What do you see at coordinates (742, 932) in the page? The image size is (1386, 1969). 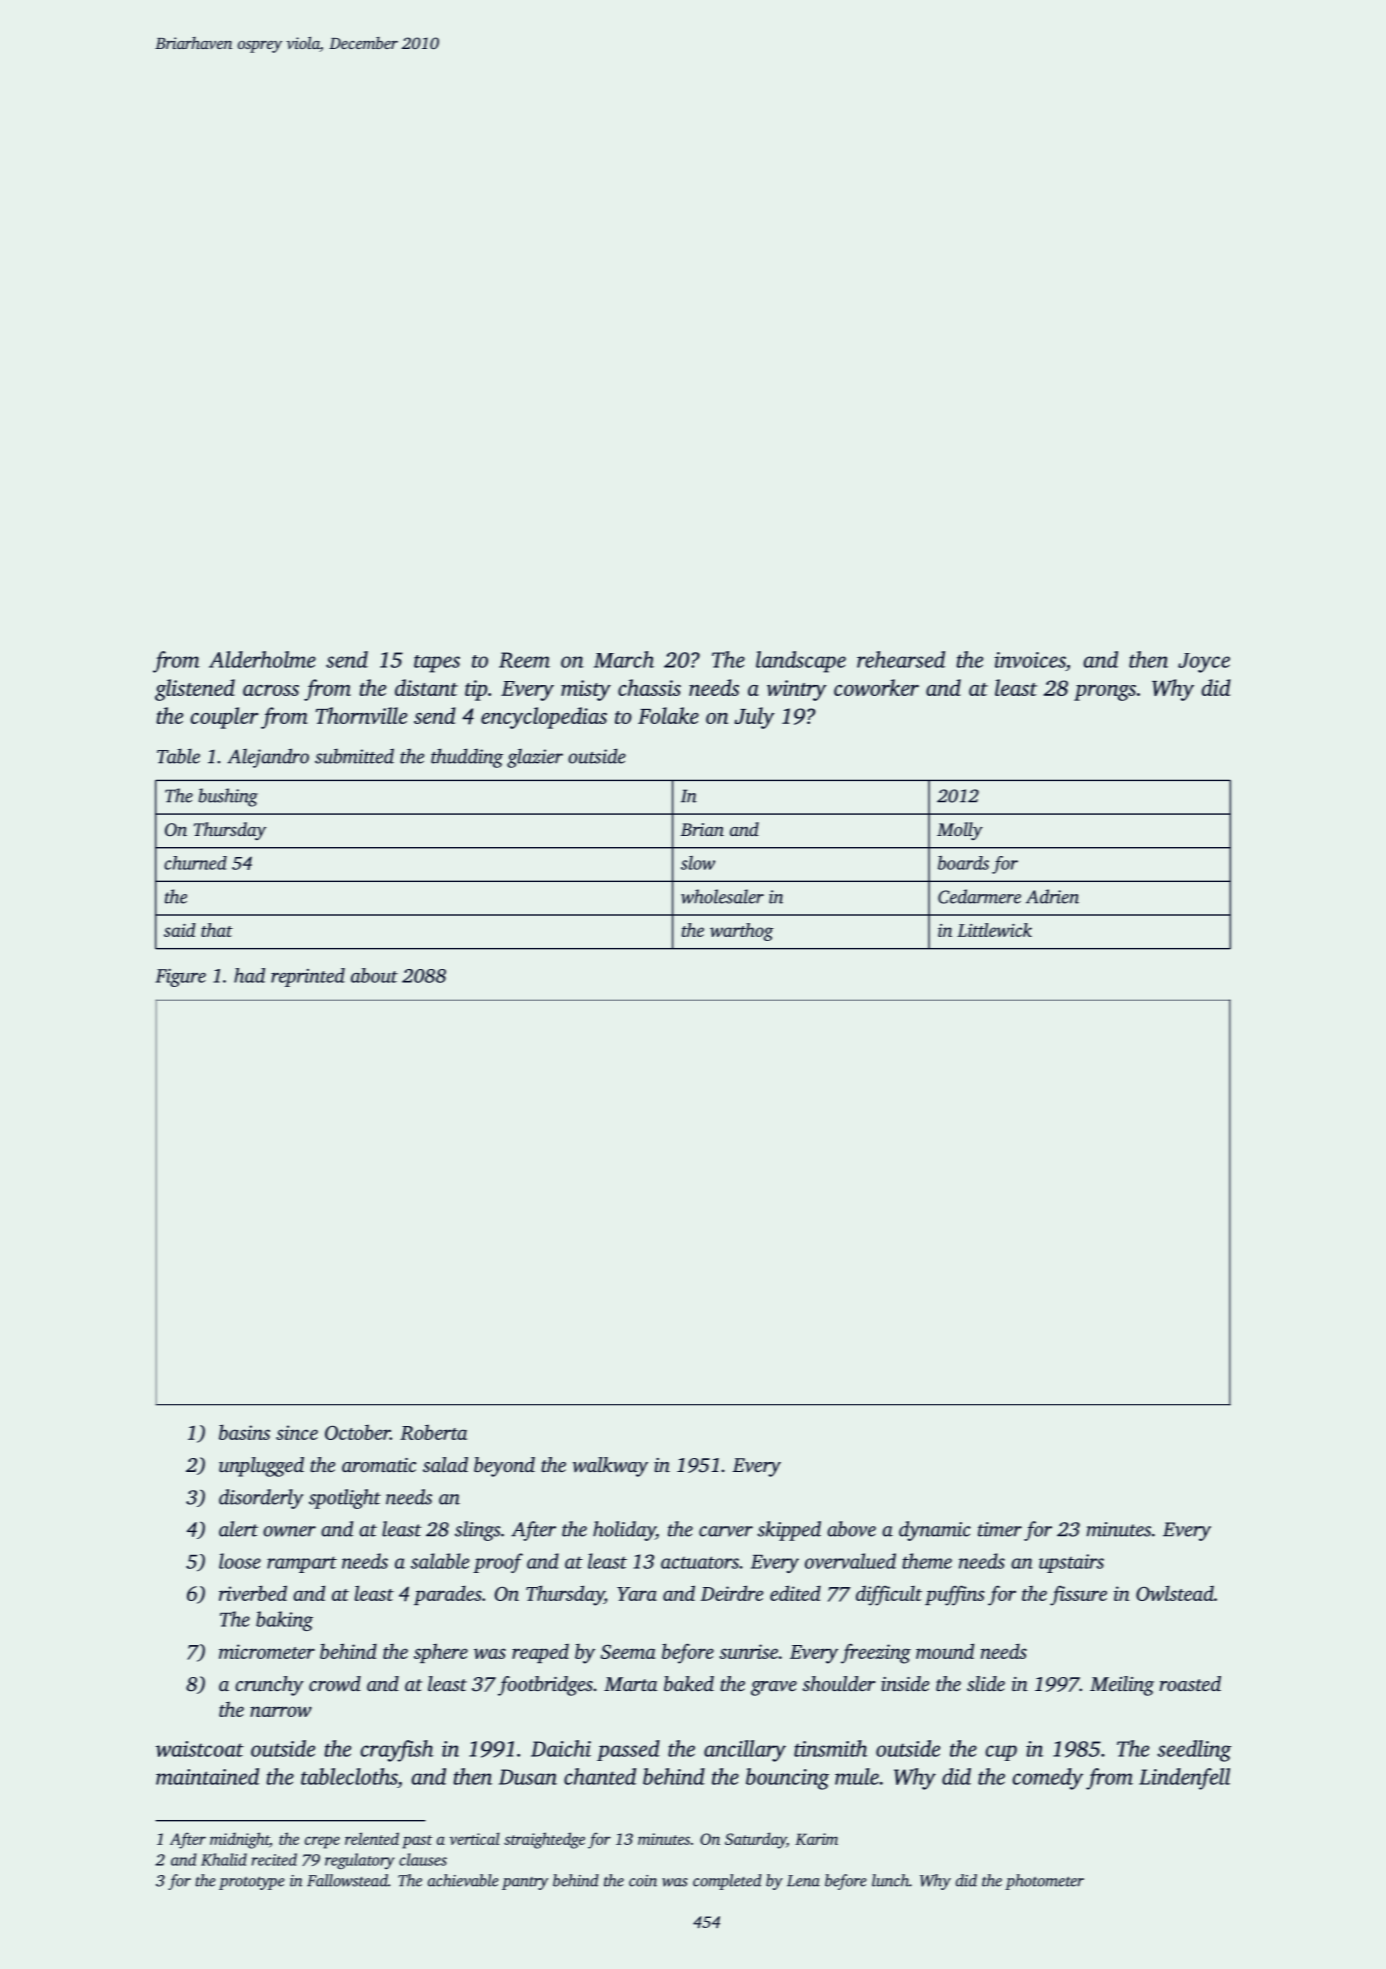 I see `warthog` at bounding box center [742, 932].
